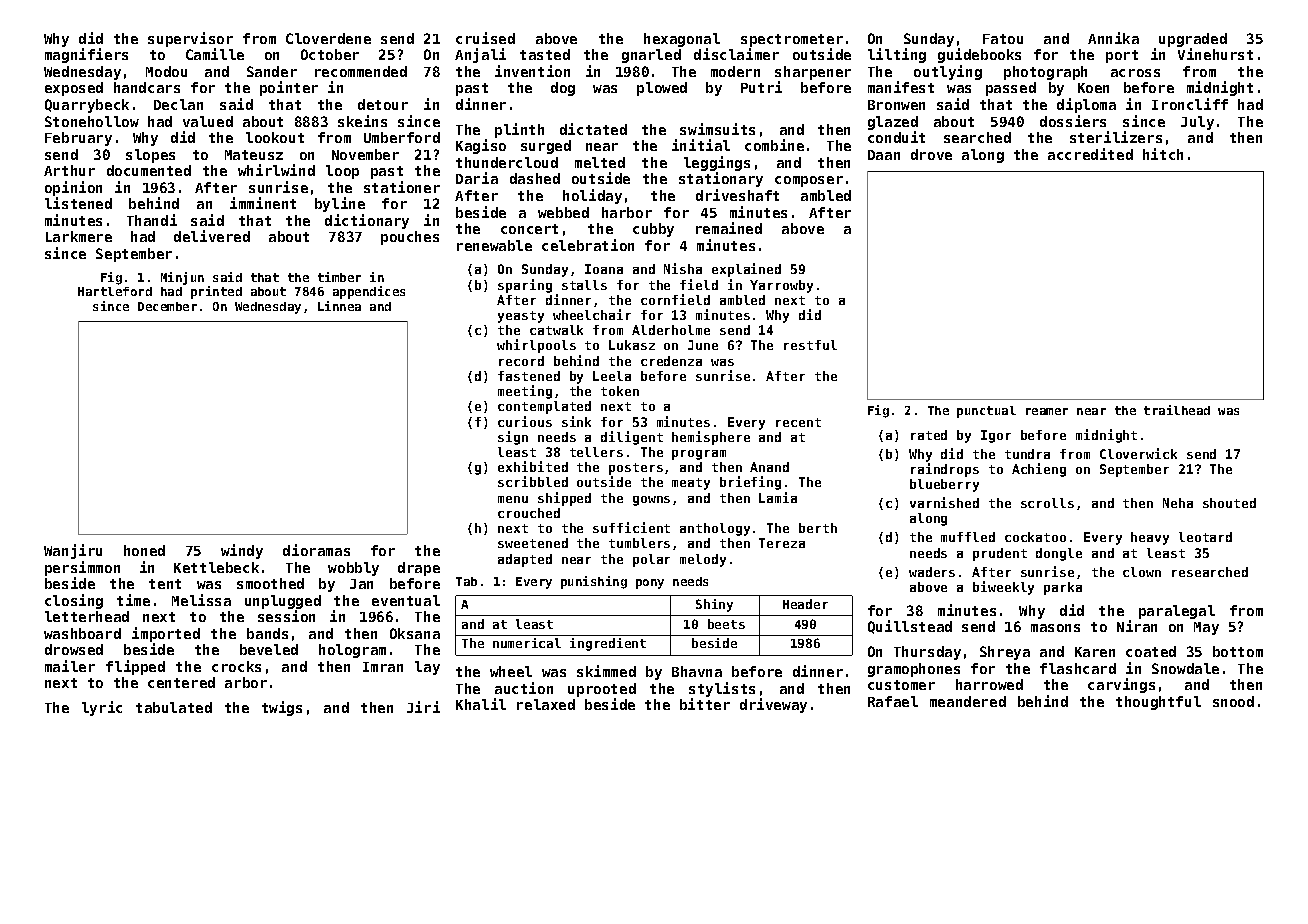 The width and height of the screenshot is (1308, 924). I want to click on supervisor, so click(190, 39).
